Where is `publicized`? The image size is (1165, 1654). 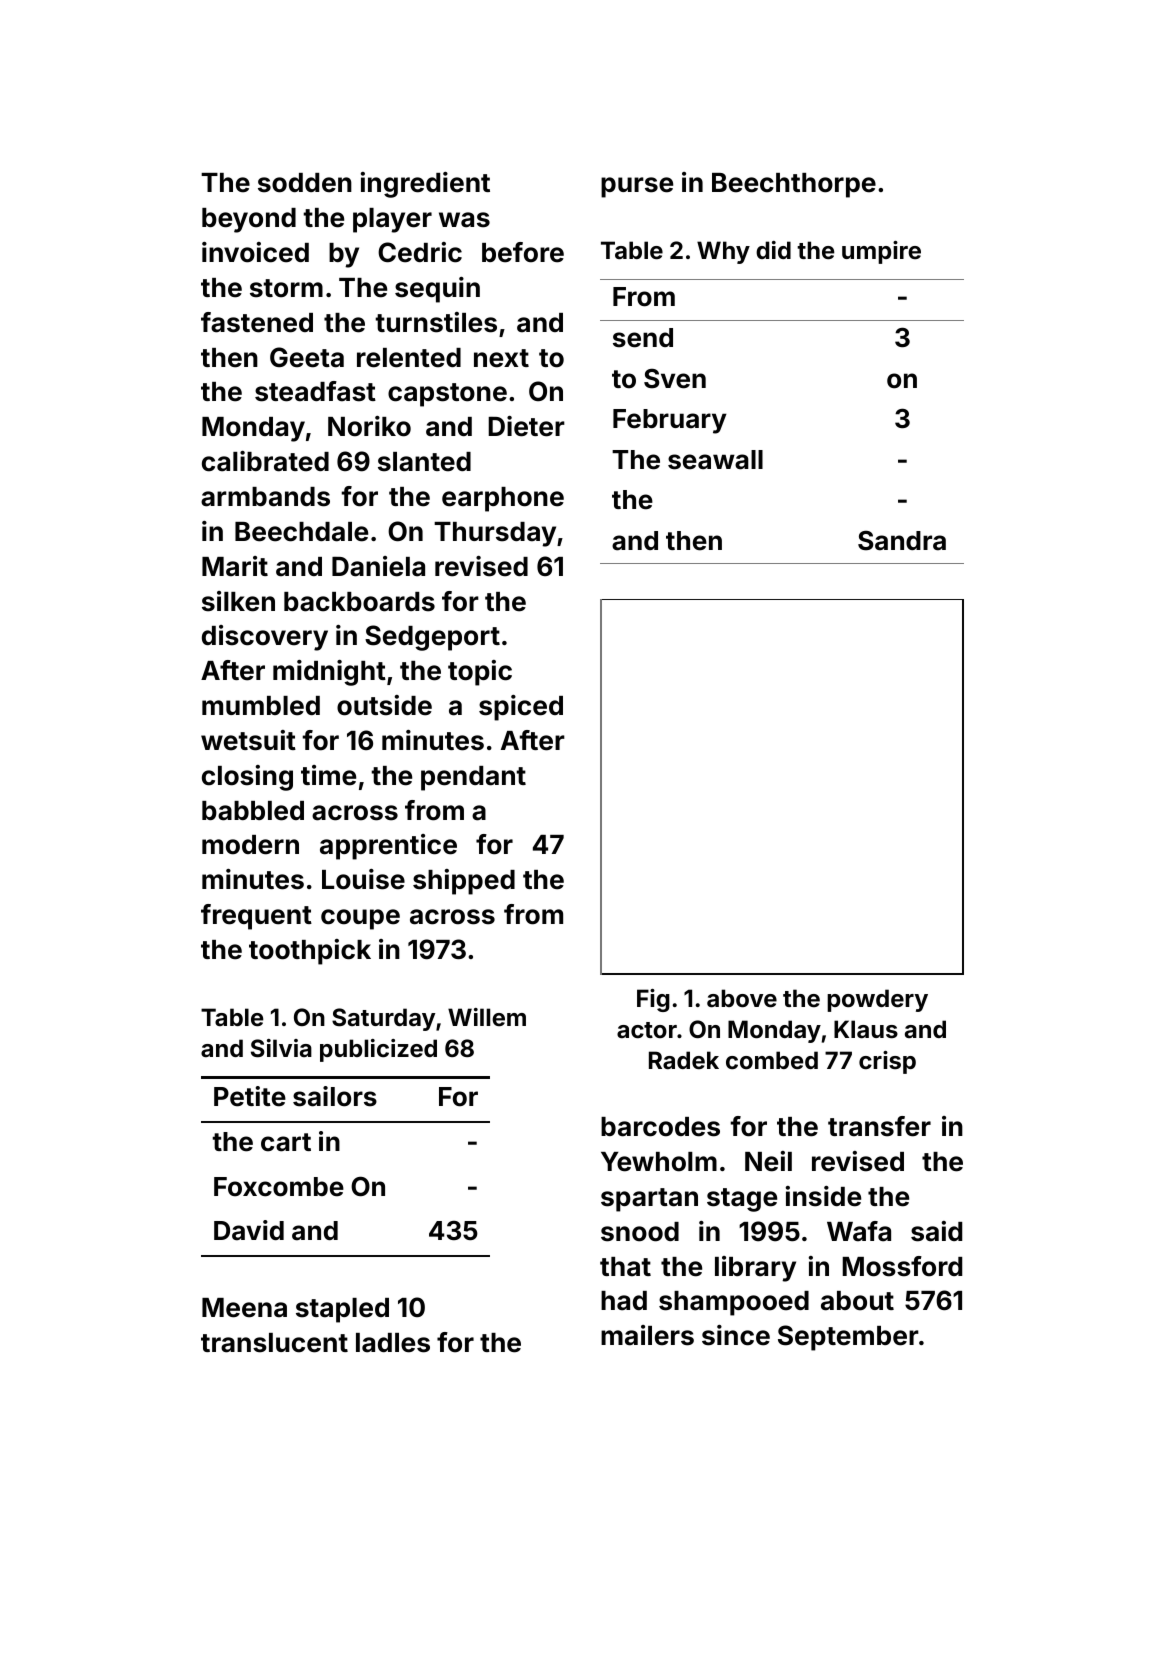
publicized is located at coordinates (378, 1050).
